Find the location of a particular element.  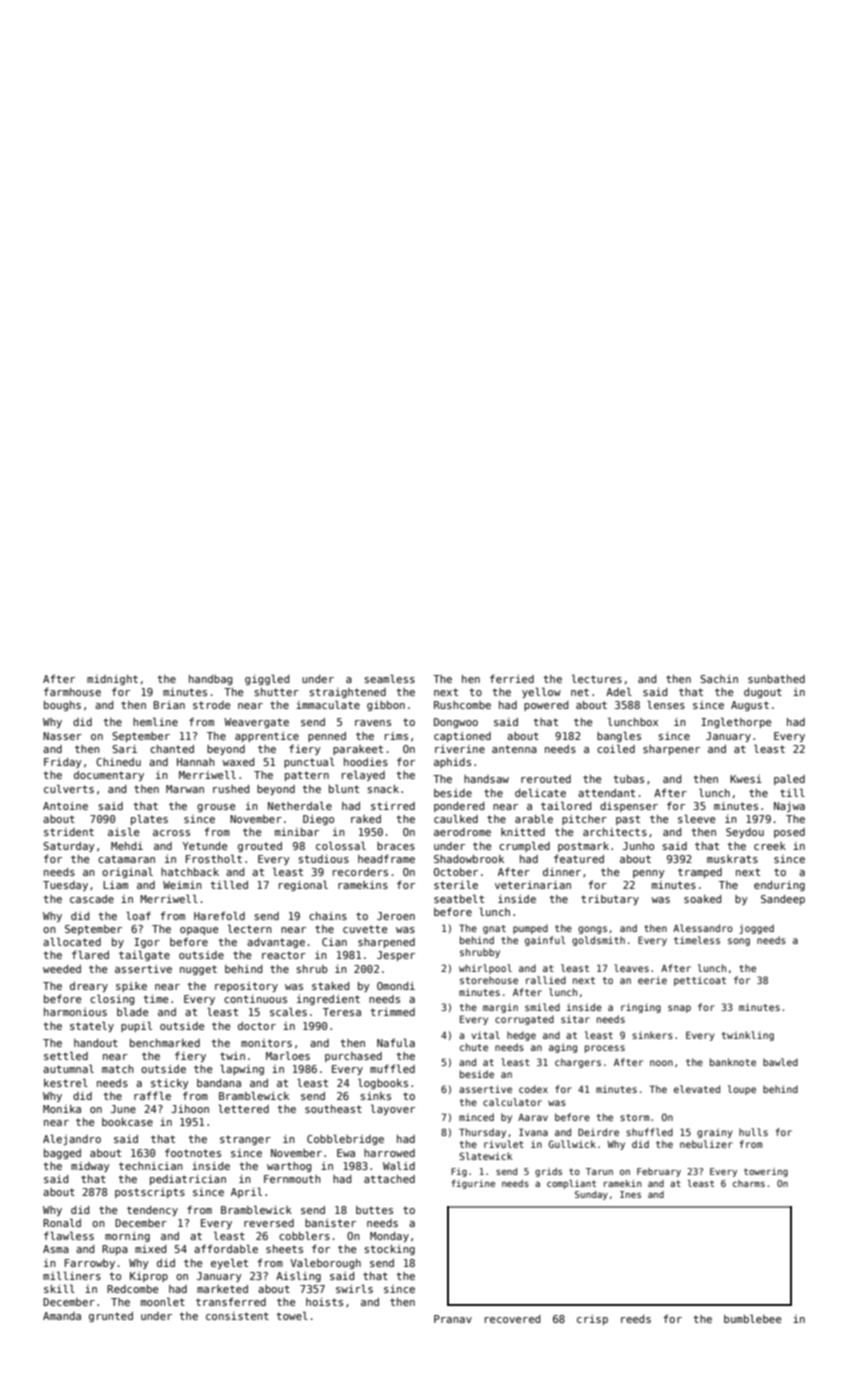

midway is located at coordinates (90, 1167).
